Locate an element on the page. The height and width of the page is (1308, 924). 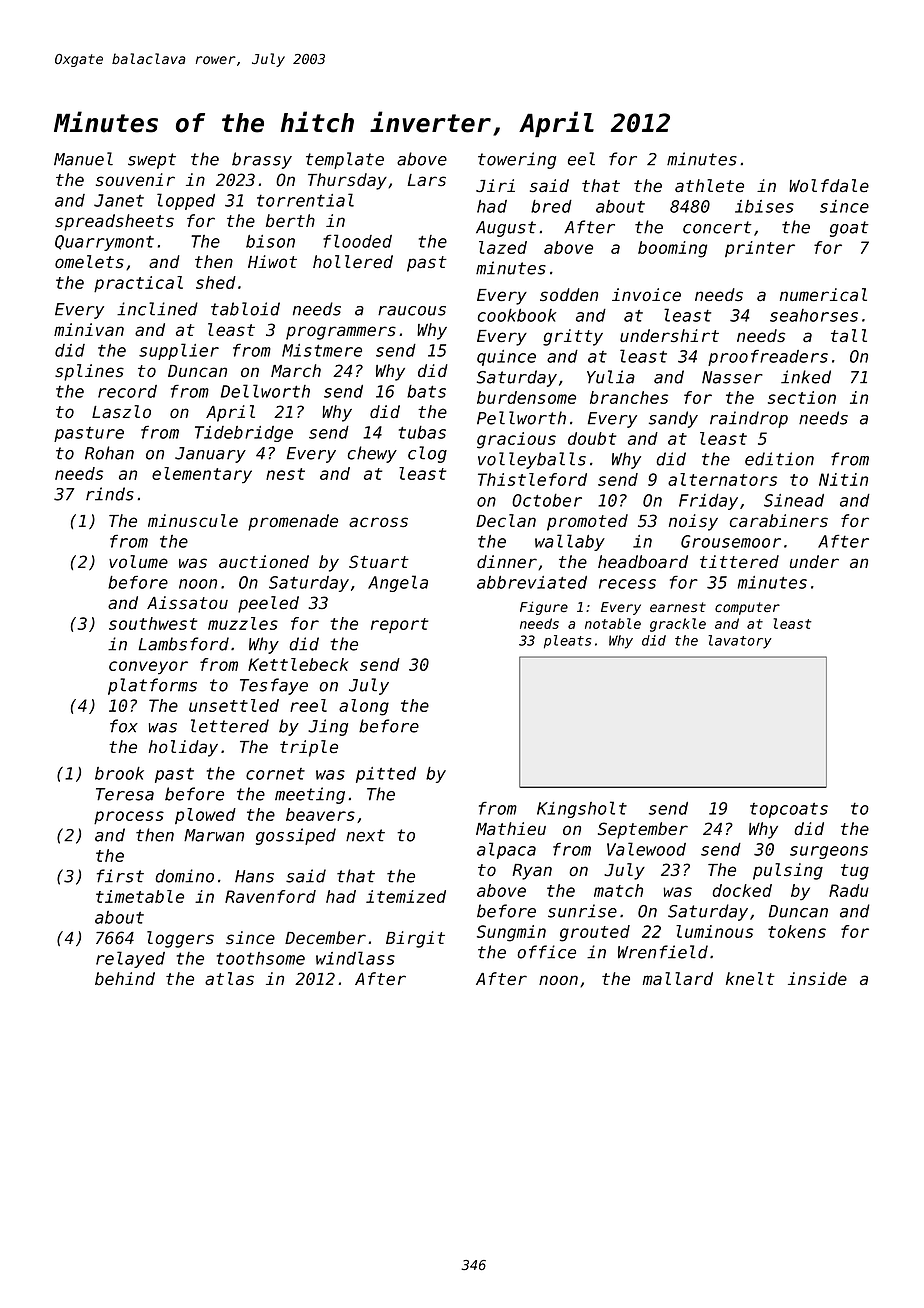
knelt is located at coordinates (750, 979).
